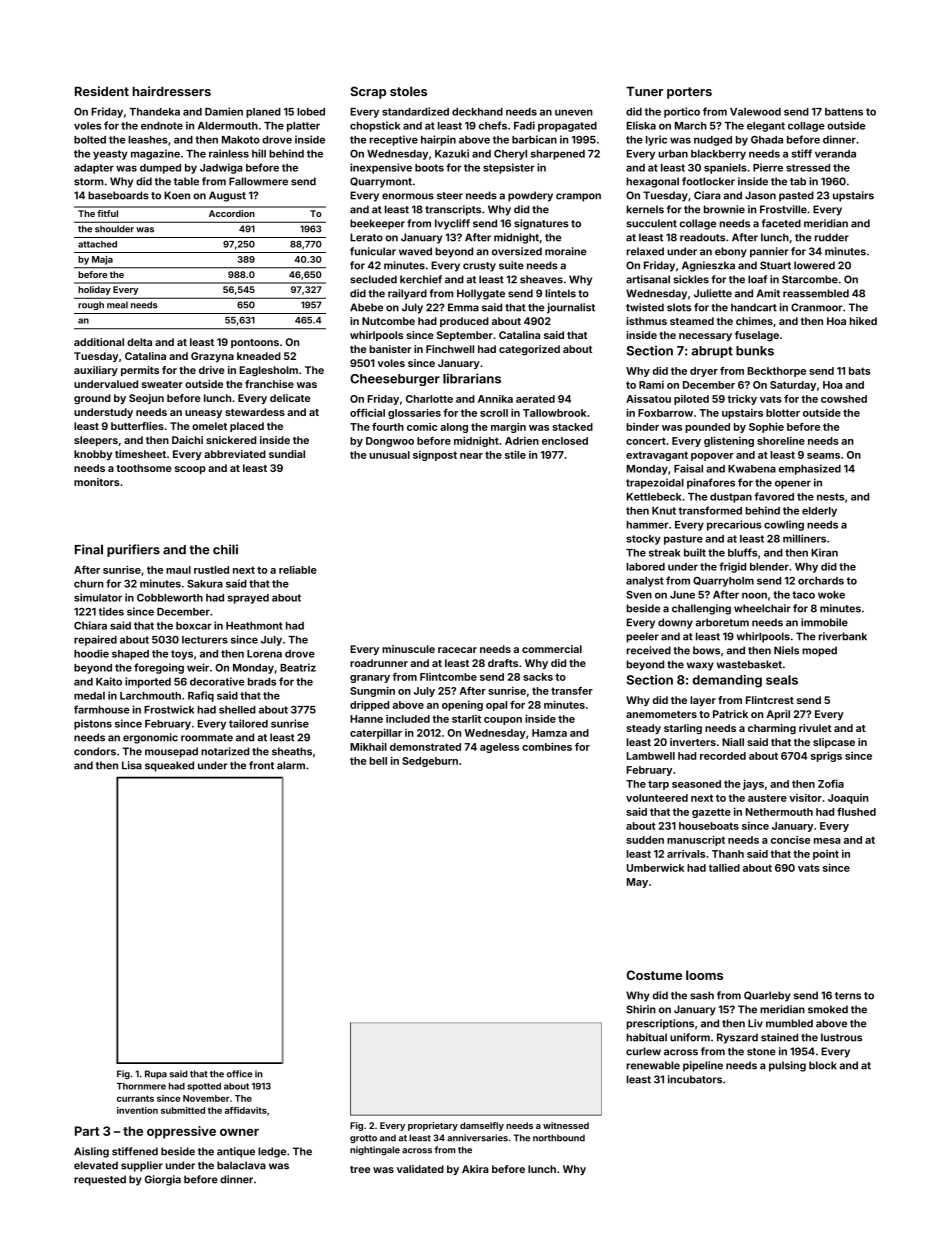 The width and height of the page is (952, 1233). I want to click on Tuner, so click(644, 91).
